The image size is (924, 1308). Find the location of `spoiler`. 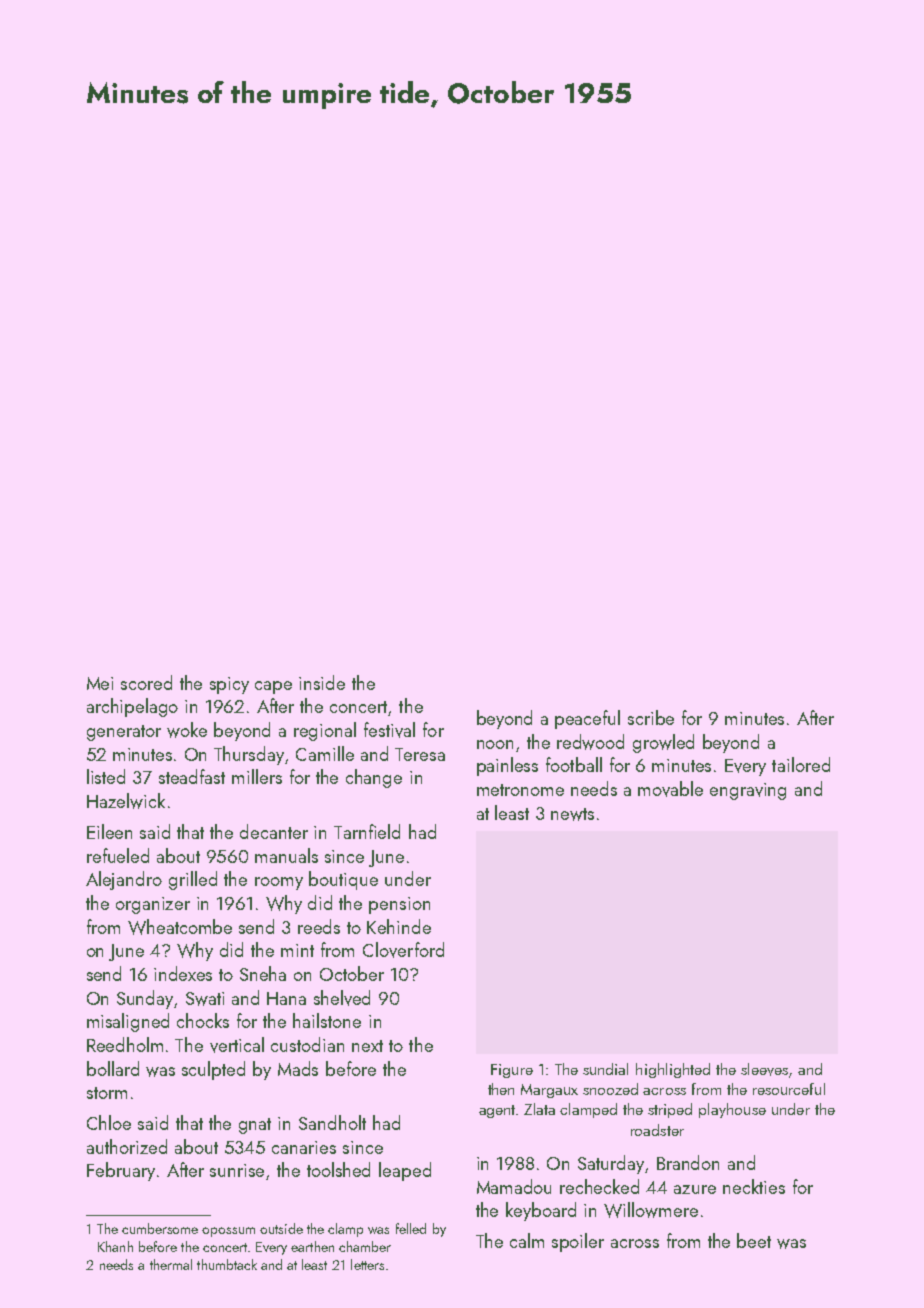

spoiler is located at coordinates (578, 1242).
